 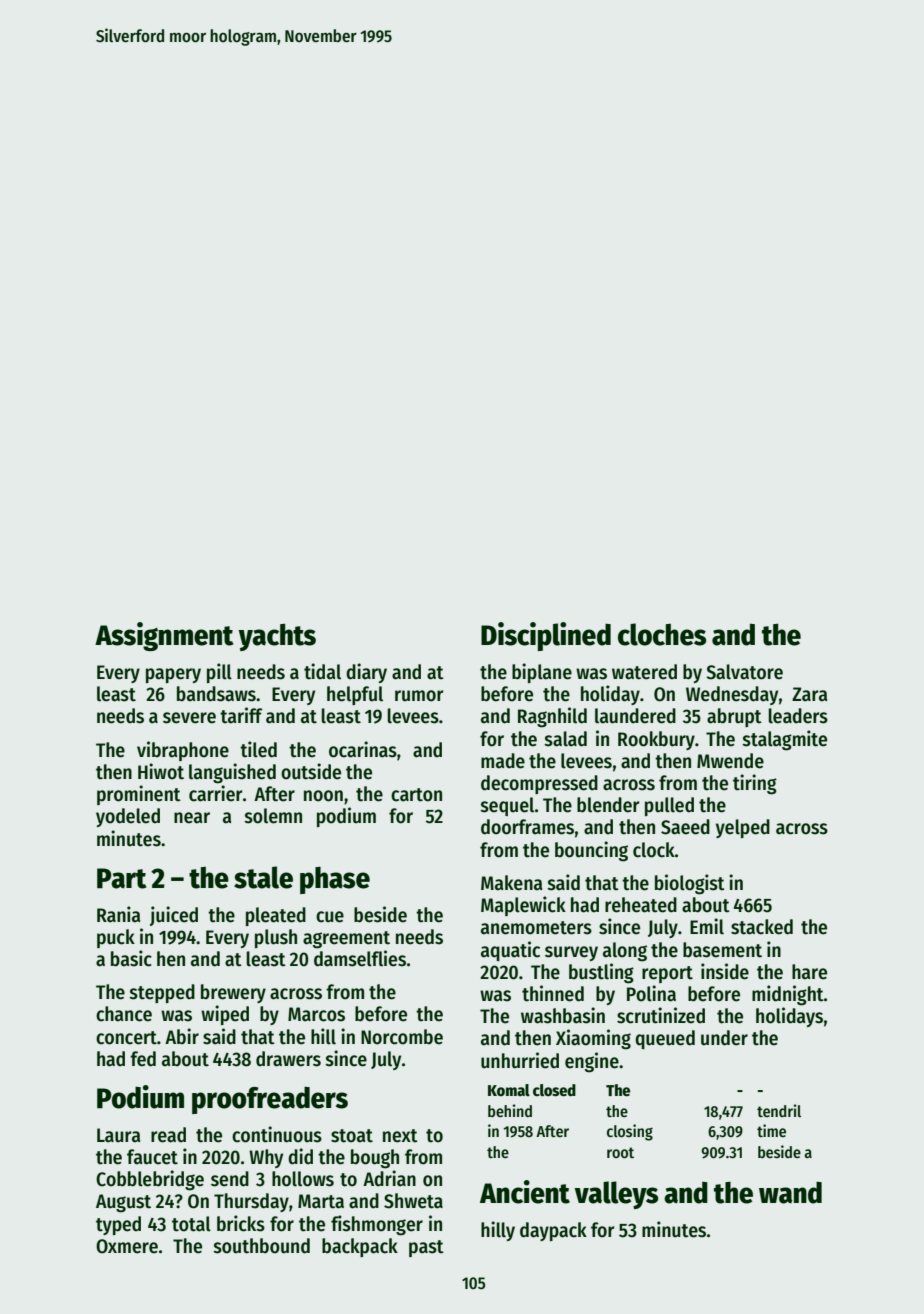 I want to click on prominent, so click(x=139, y=795).
